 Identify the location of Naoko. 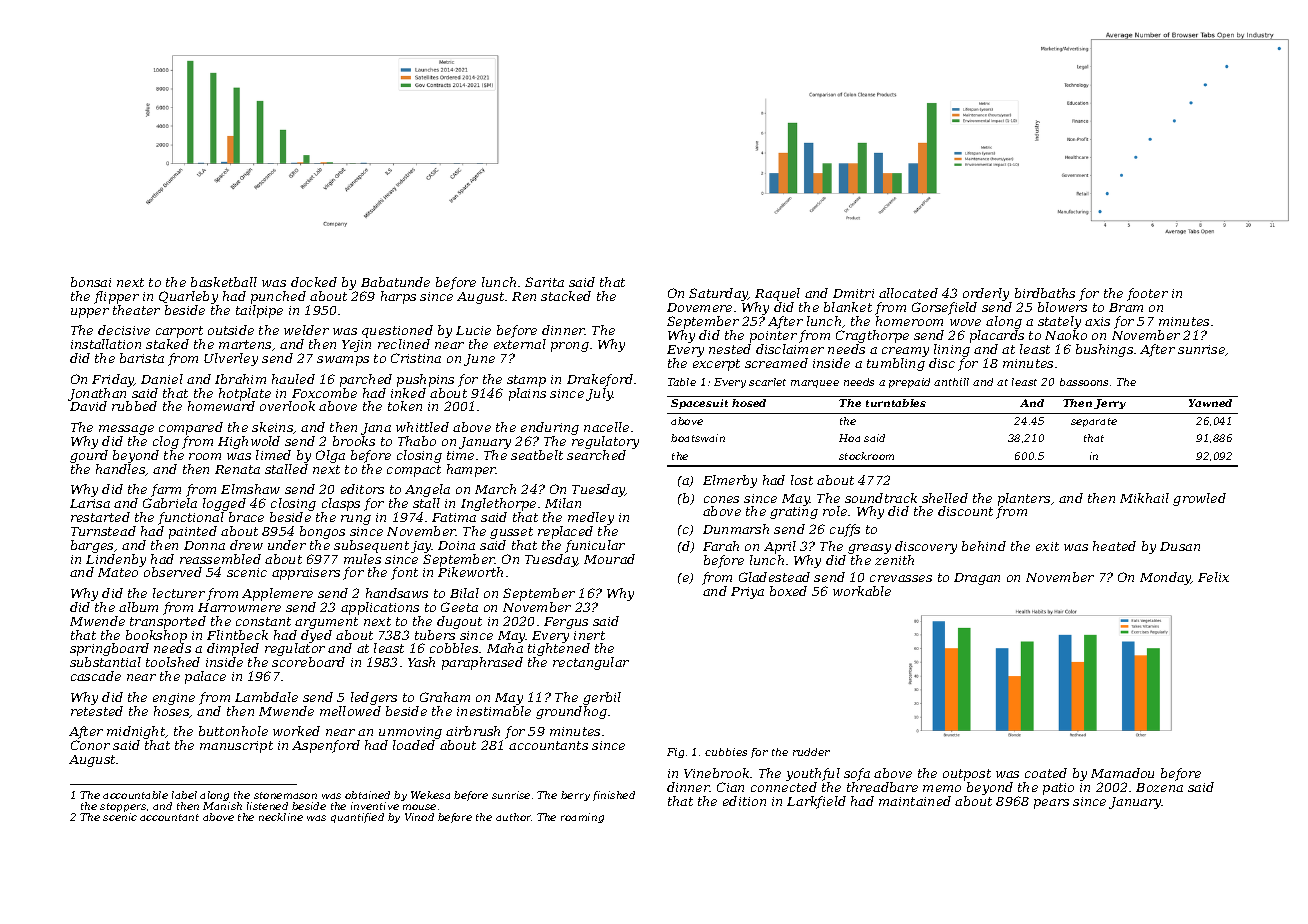
(1066, 335).
